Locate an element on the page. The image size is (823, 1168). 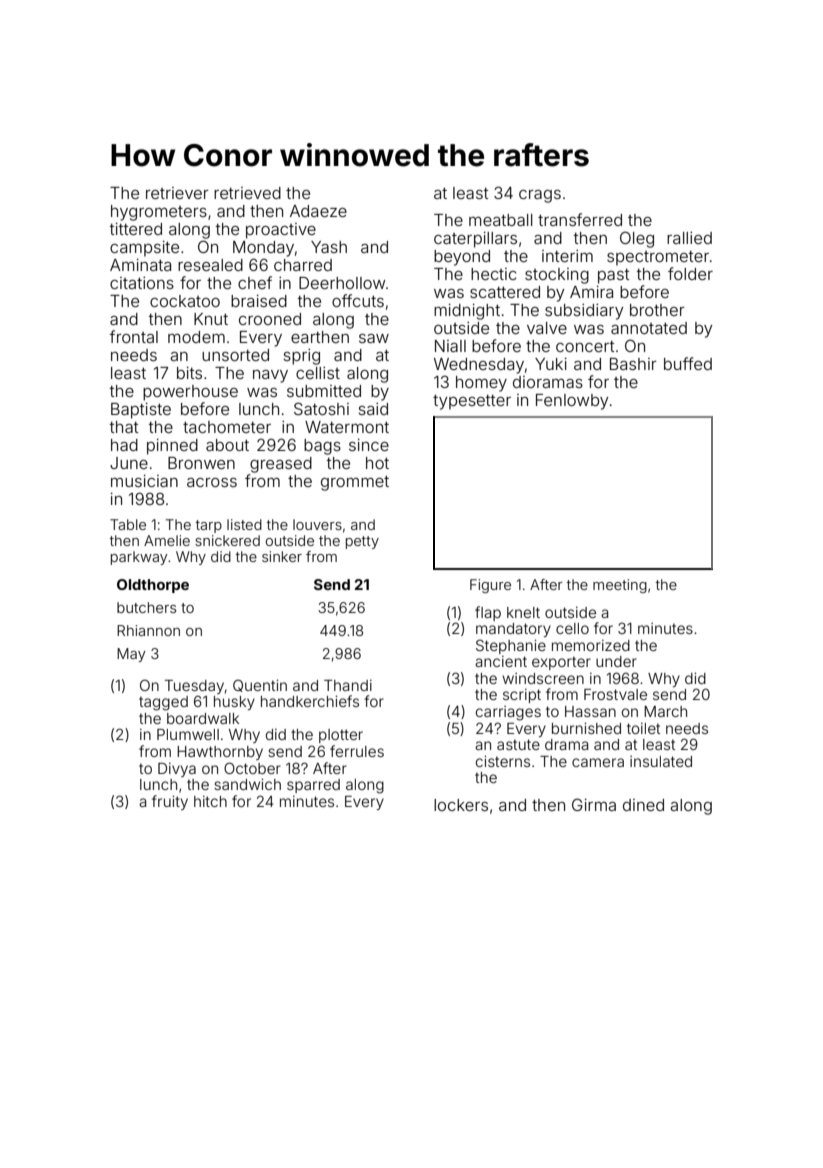
crags is located at coordinates (540, 196).
